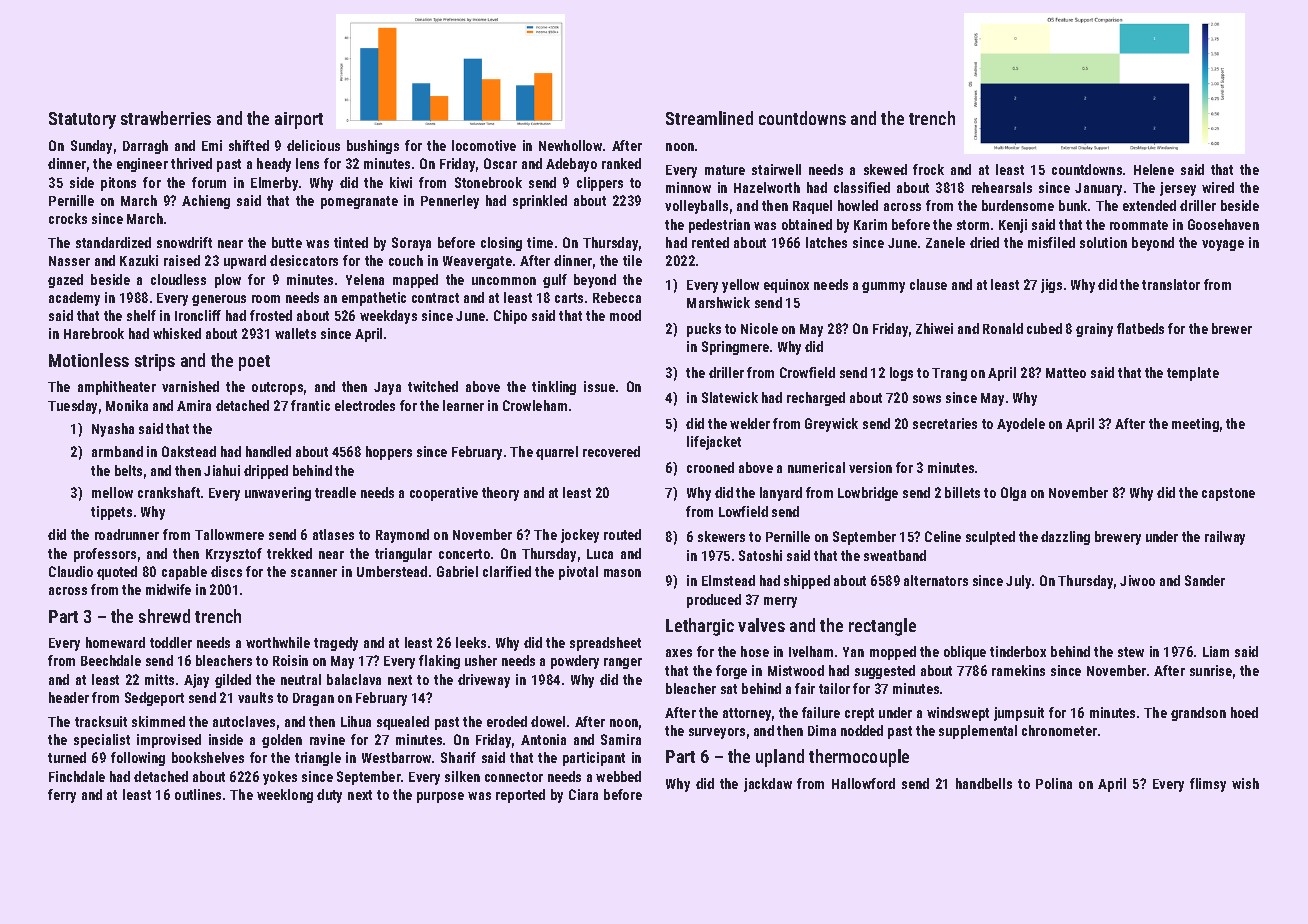 The width and height of the screenshot is (1308, 924). Describe the element at coordinates (228, 281) in the screenshot. I see `plow` at that location.
